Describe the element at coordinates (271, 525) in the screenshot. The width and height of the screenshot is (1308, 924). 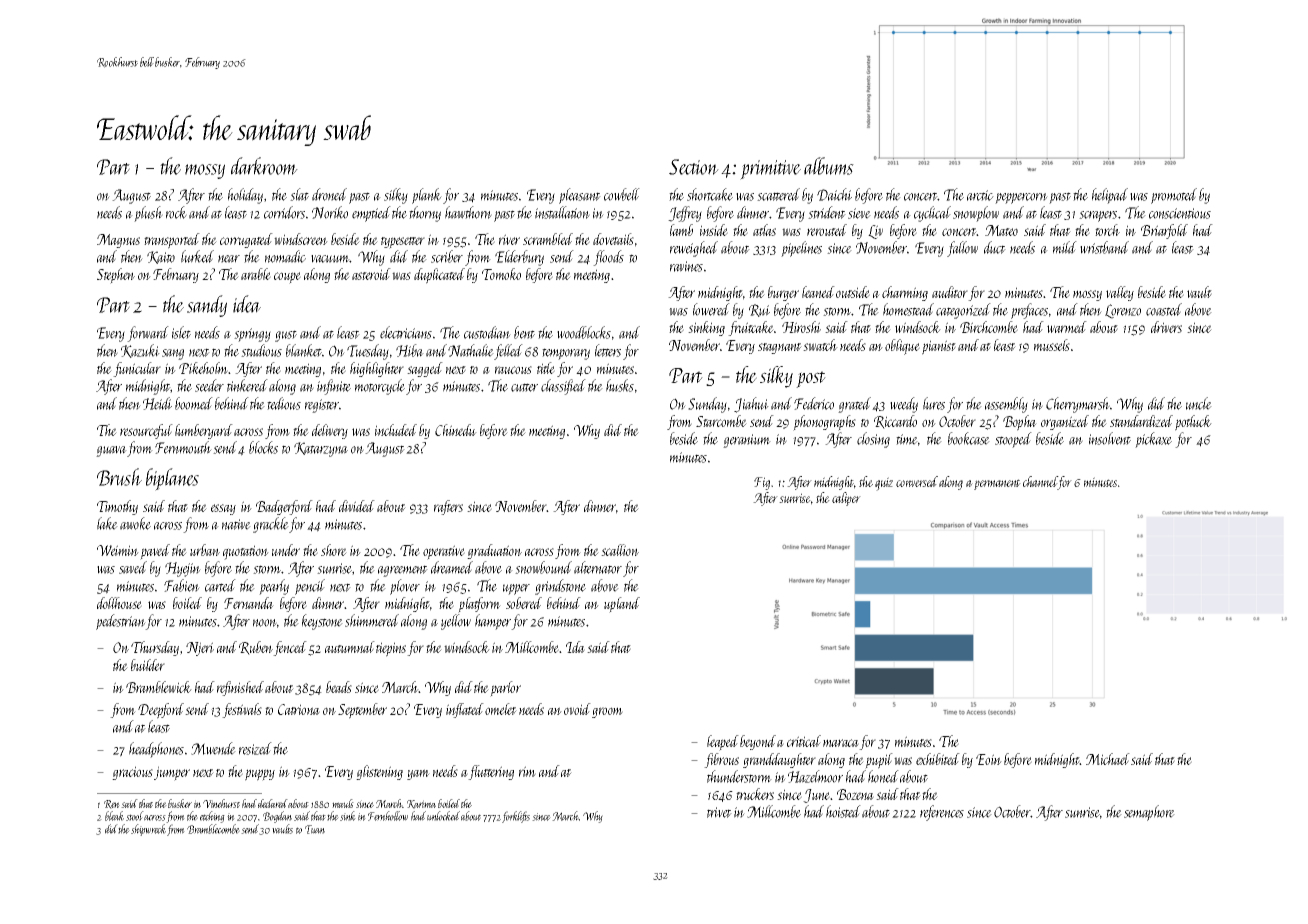
I see `grackle` at that location.
